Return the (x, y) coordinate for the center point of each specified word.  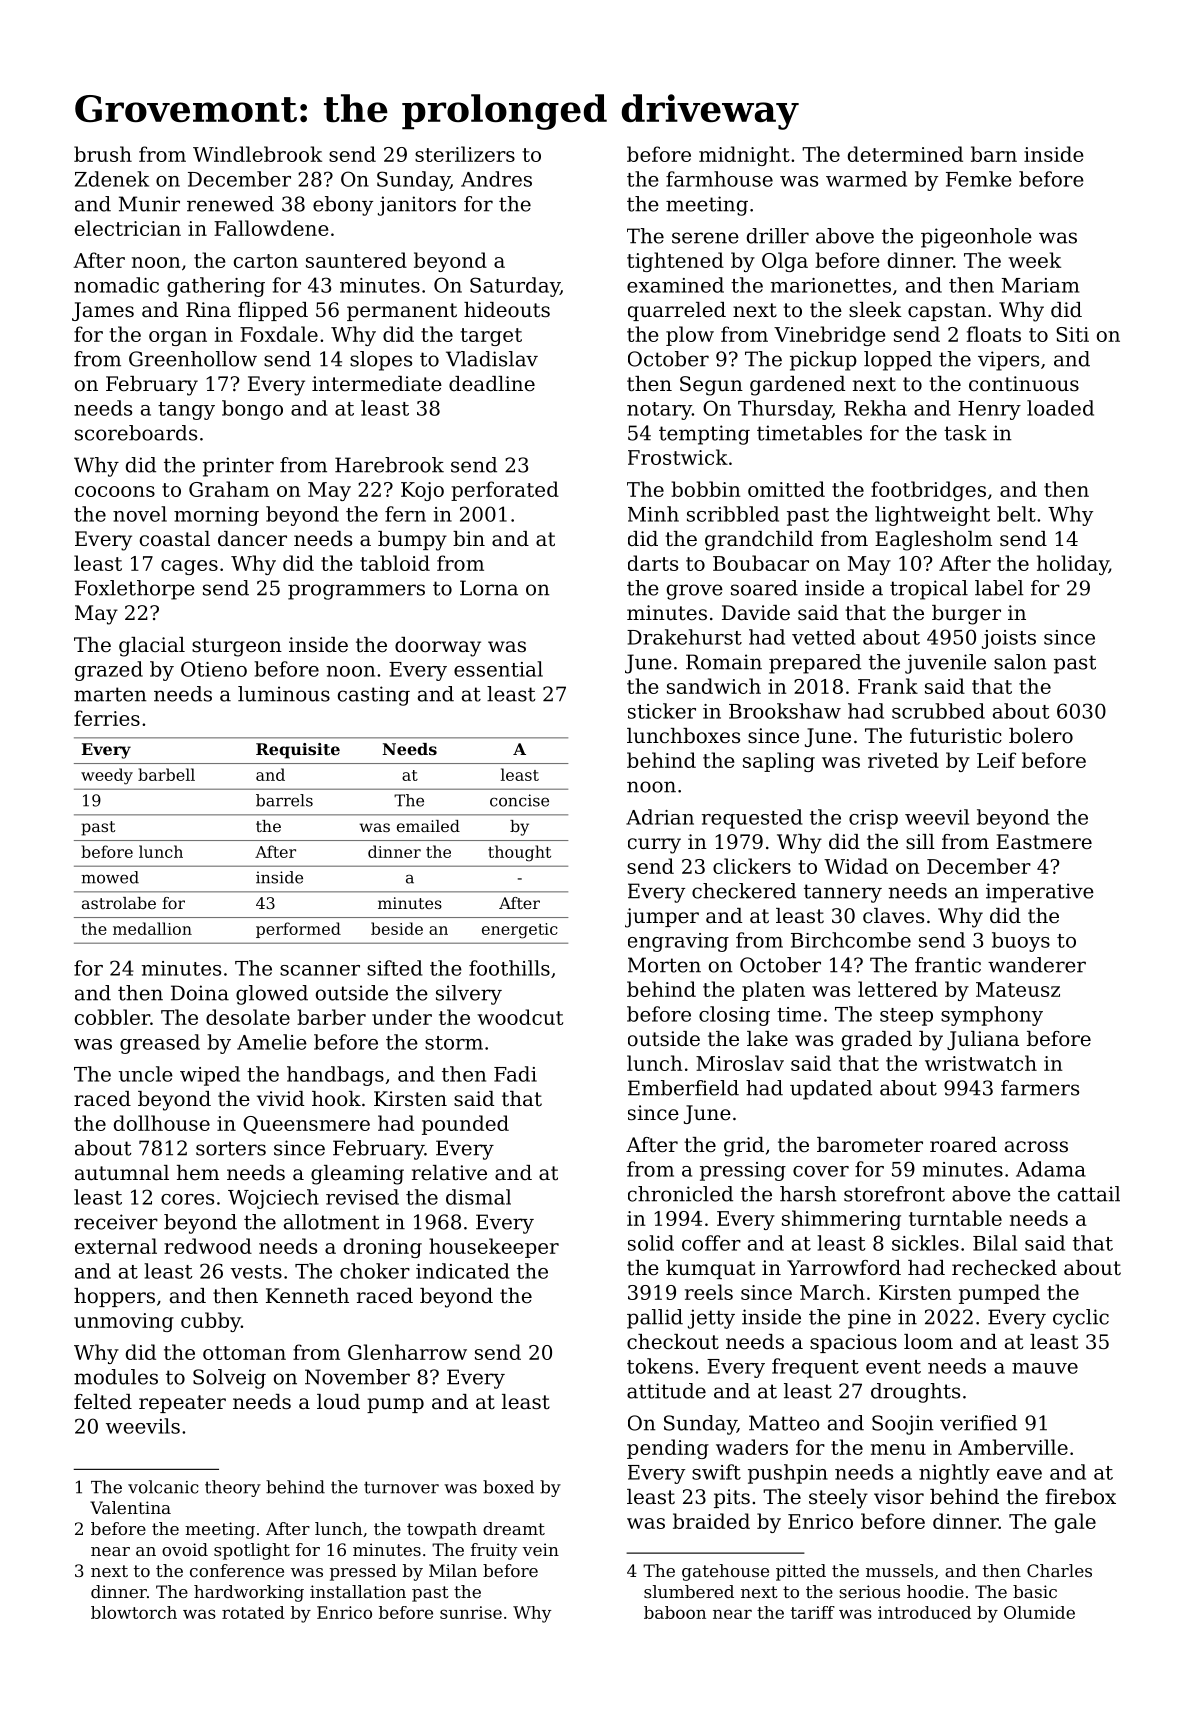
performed (298, 930)
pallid (655, 1319)
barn (994, 154)
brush (103, 154)
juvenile (945, 664)
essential (498, 669)
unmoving (124, 1322)
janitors (417, 206)
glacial (152, 647)
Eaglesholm (933, 541)
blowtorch (134, 1612)
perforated (505, 491)
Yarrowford (844, 1268)
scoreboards (136, 433)
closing (734, 1016)
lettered (898, 989)
